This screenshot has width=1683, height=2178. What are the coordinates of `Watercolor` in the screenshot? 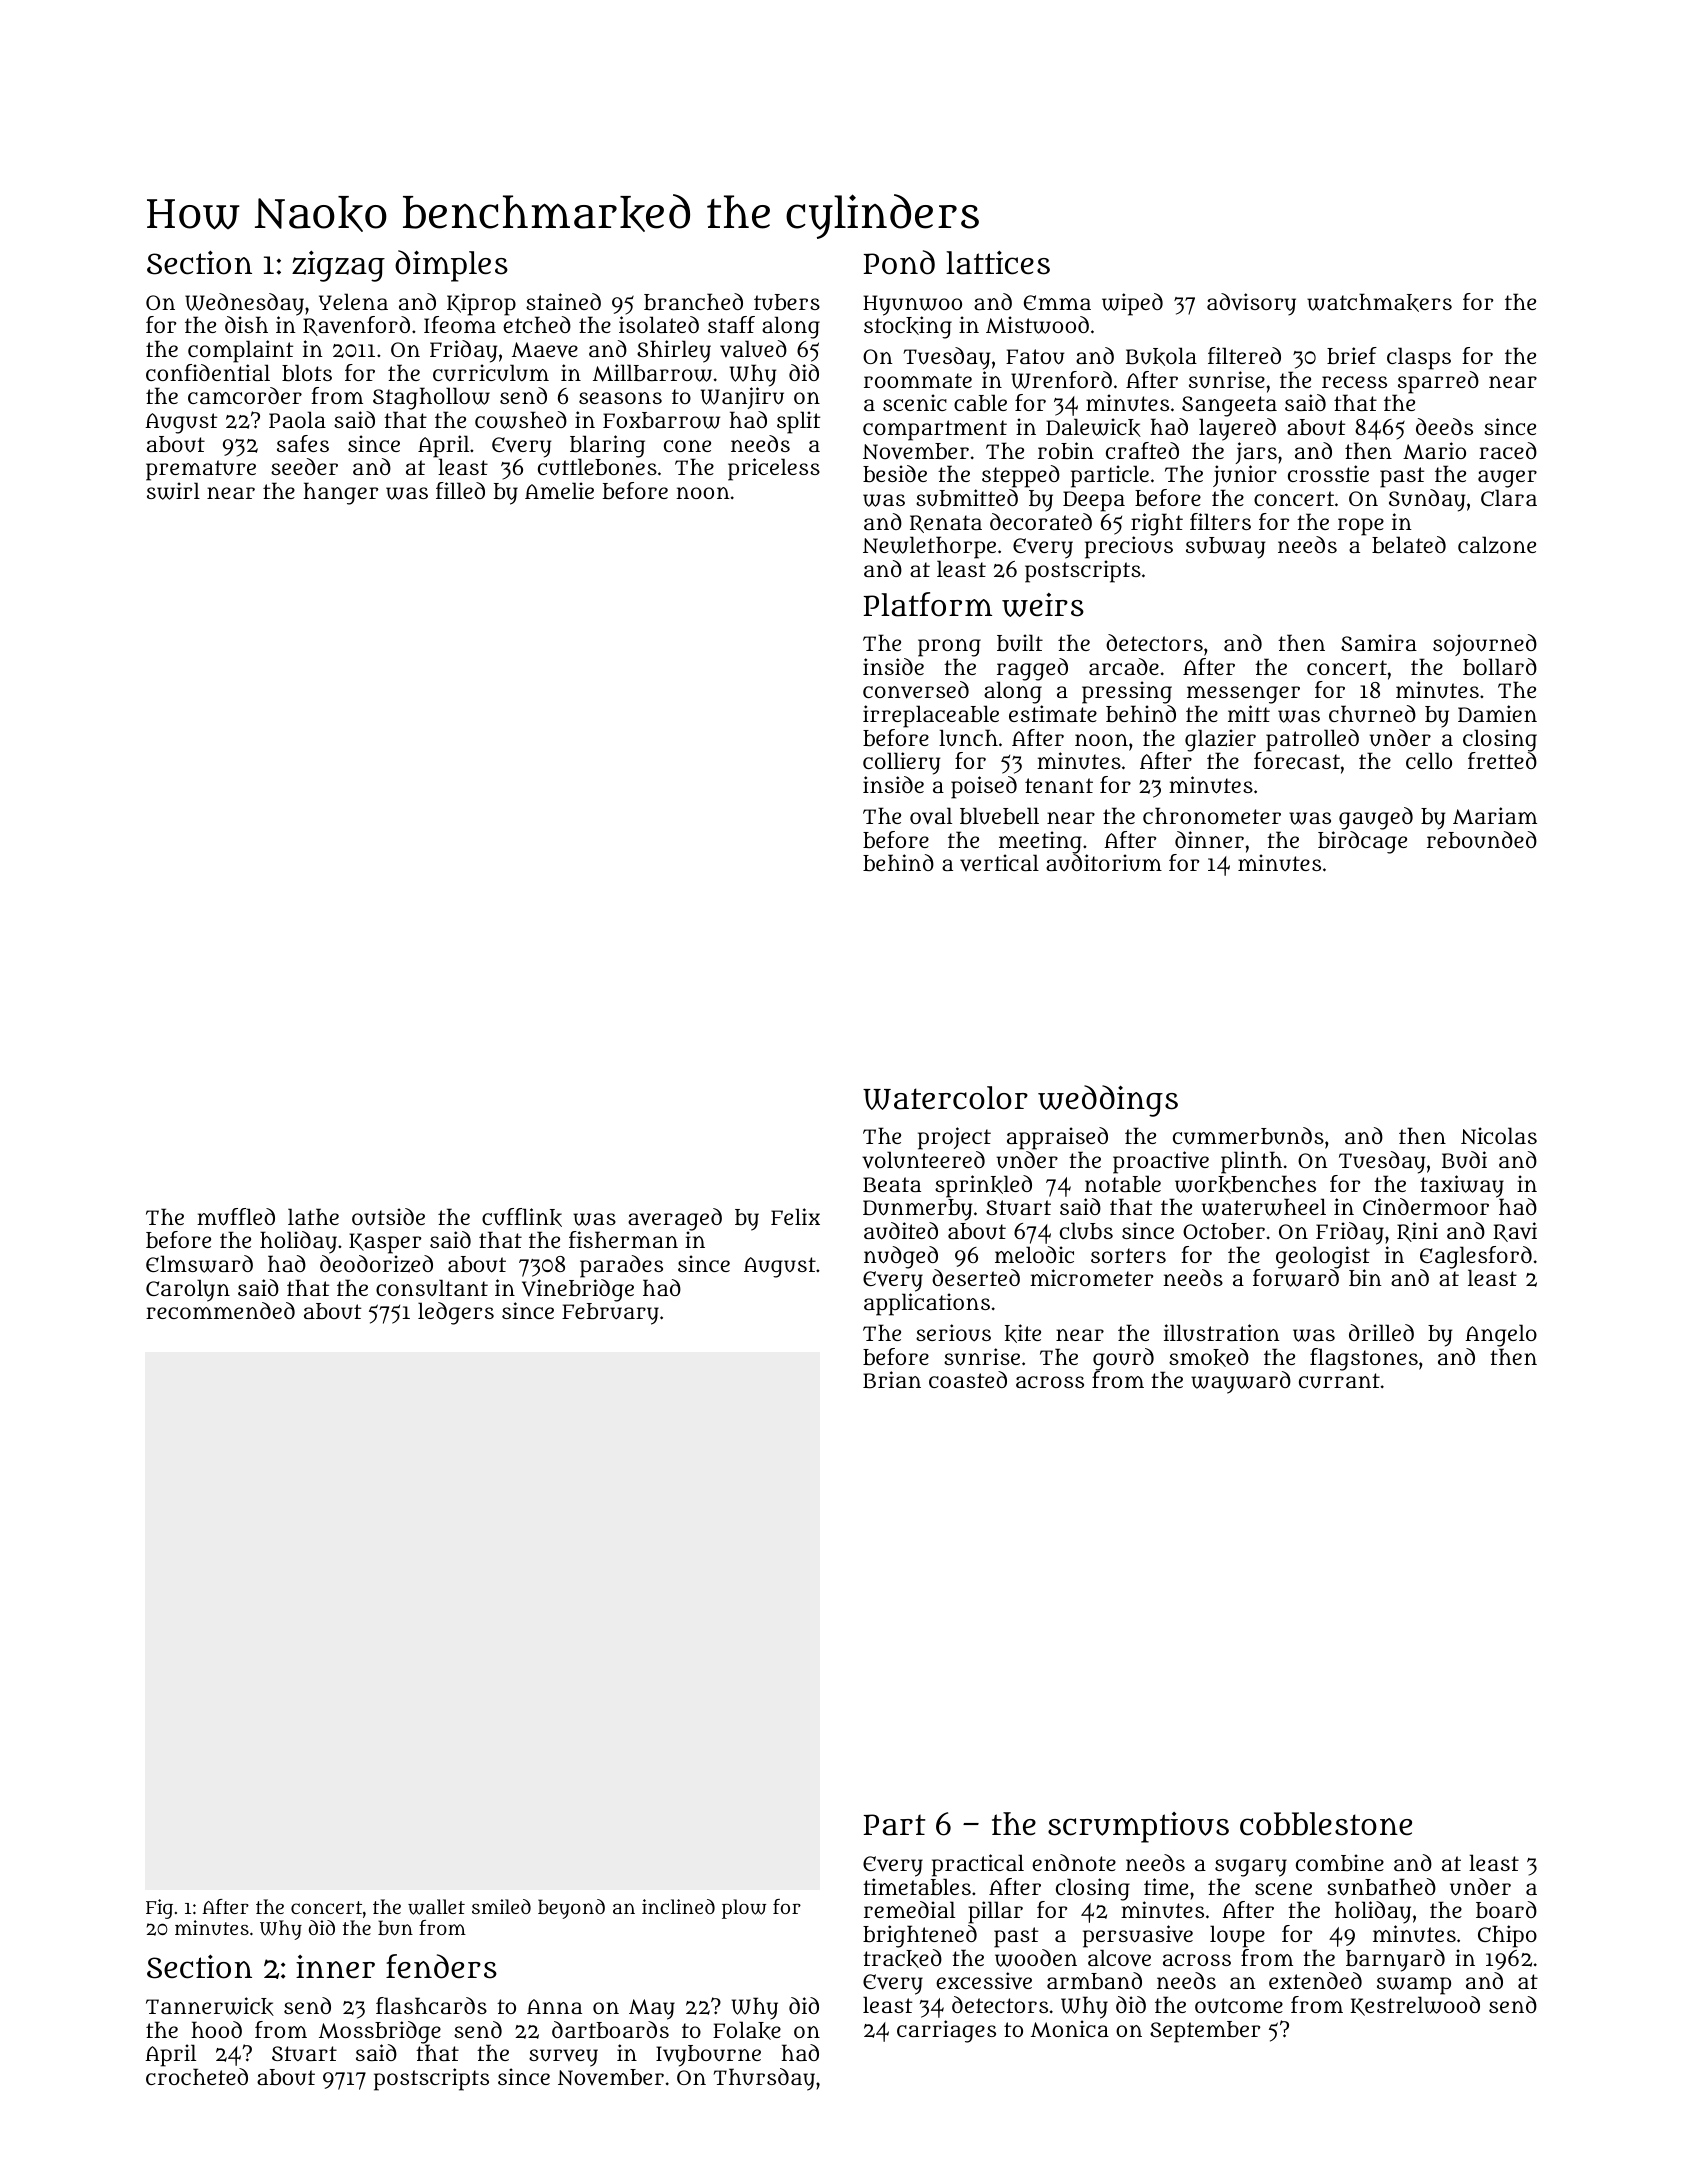 It's located at (945, 1098).
